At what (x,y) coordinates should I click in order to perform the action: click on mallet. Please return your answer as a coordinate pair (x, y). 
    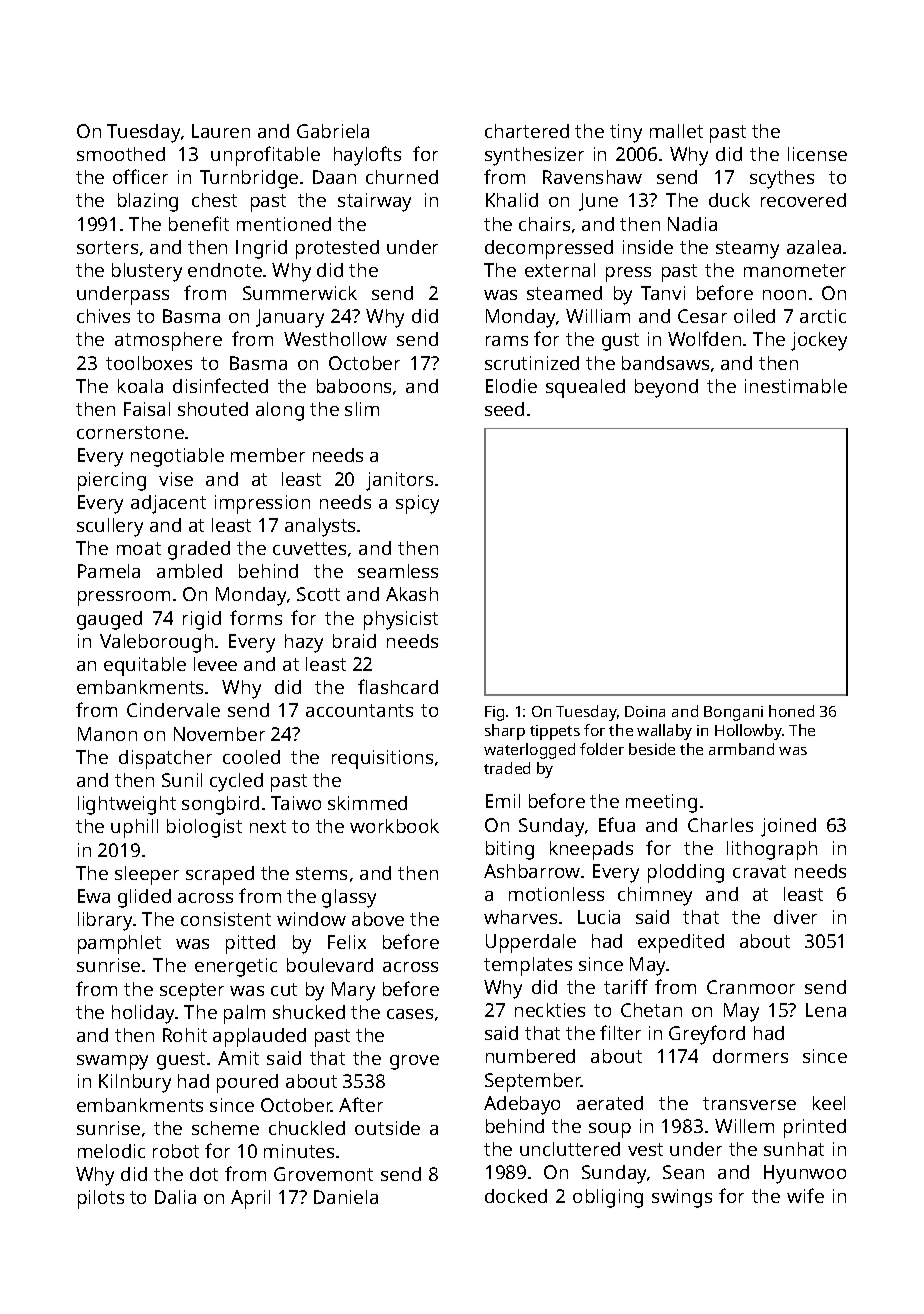
    Looking at the image, I should click on (676, 131).
